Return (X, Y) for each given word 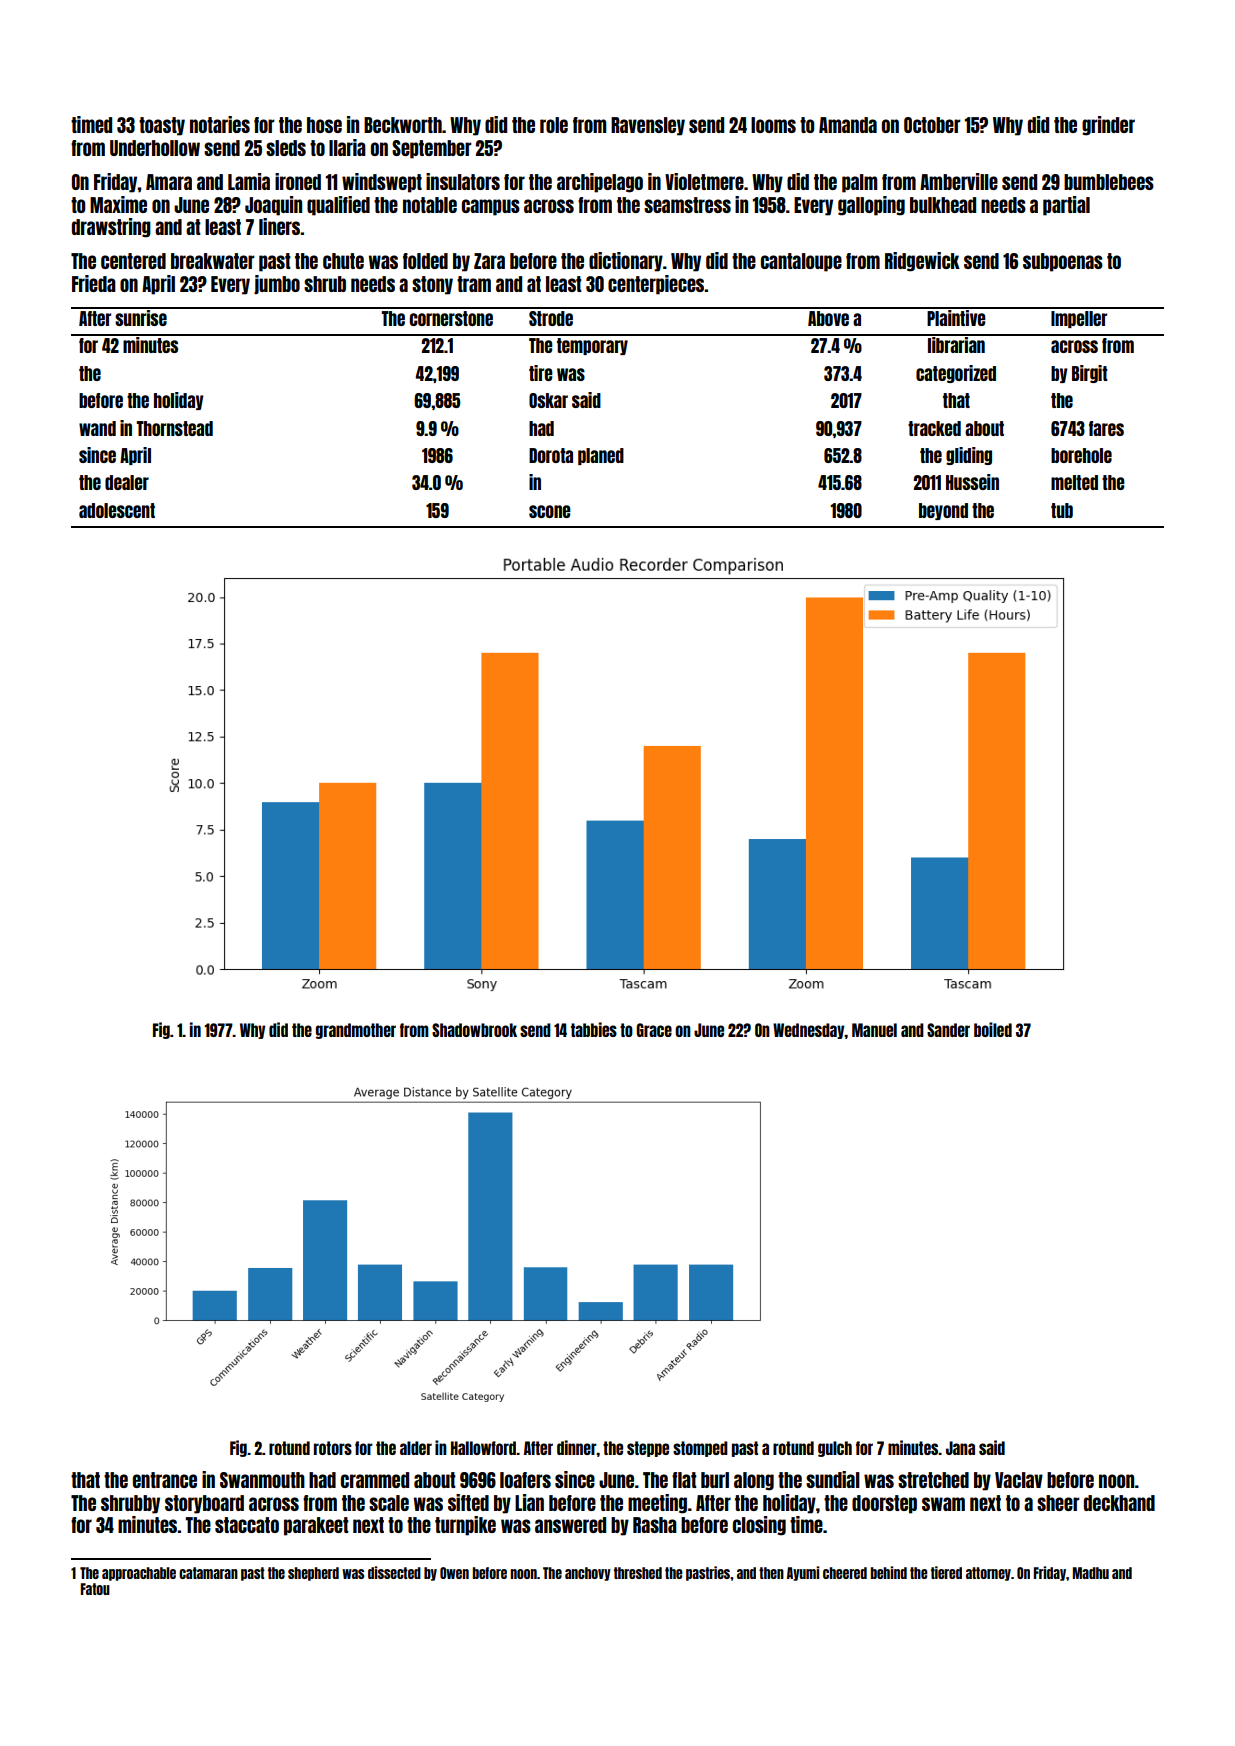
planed (601, 456)
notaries (220, 124)
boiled (993, 1029)
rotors (333, 1448)
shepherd (313, 1574)
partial (1066, 206)
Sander (948, 1030)
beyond (943, 511)
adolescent (117, 510)
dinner (577, 1447)
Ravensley (648, 126)
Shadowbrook (474, 1030)
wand (97, 428)
